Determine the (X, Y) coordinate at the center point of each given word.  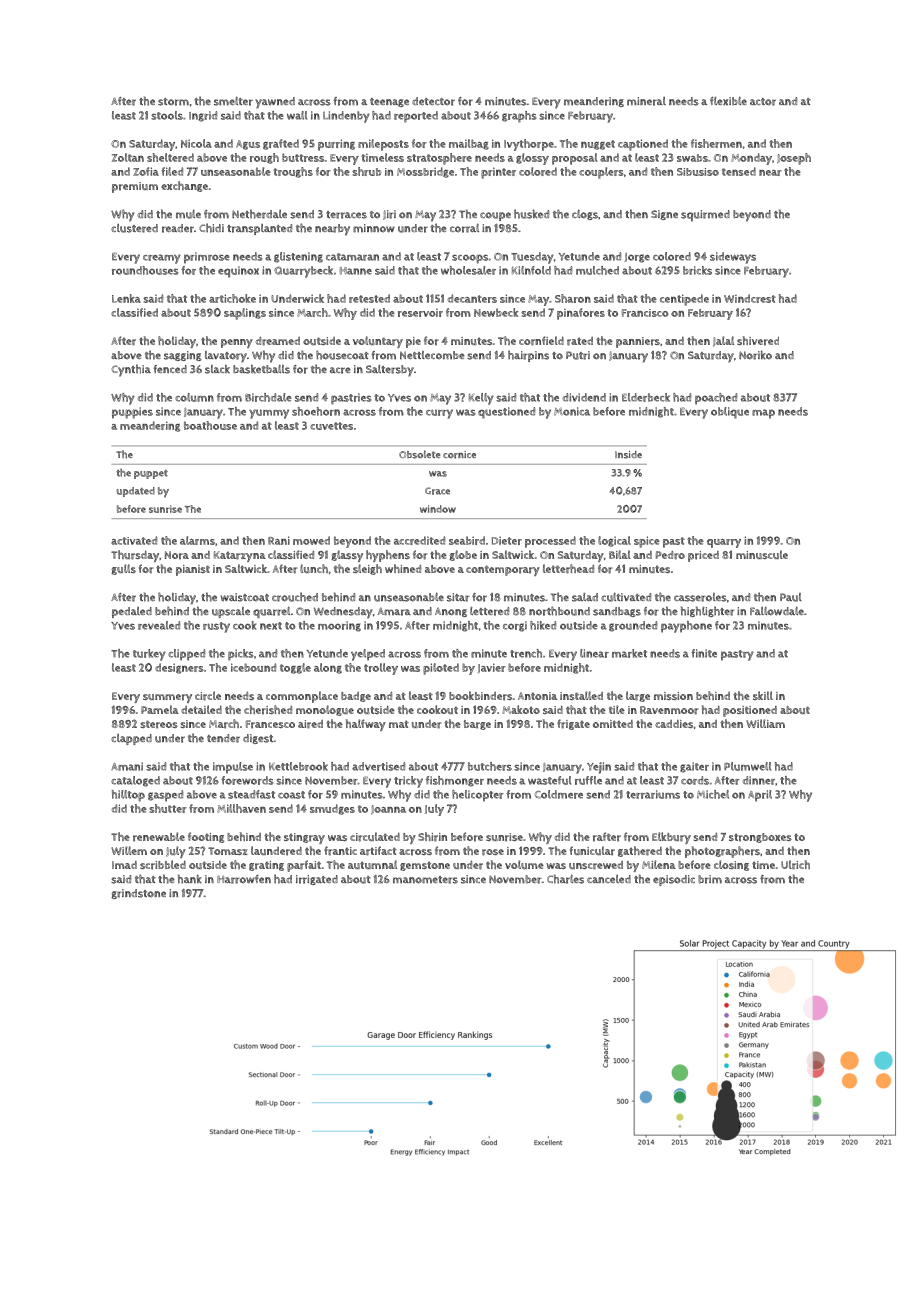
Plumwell (747, 766)
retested (369, 298)
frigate (573, 724)
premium (135, 187)
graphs (519, 117)
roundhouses (145, 270)
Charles (565, 879)
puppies (132, 413)
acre (340, 370)
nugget (598, 145)
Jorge (637, 258)
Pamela (160, 709)
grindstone (138, 894)
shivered (758, 341)
